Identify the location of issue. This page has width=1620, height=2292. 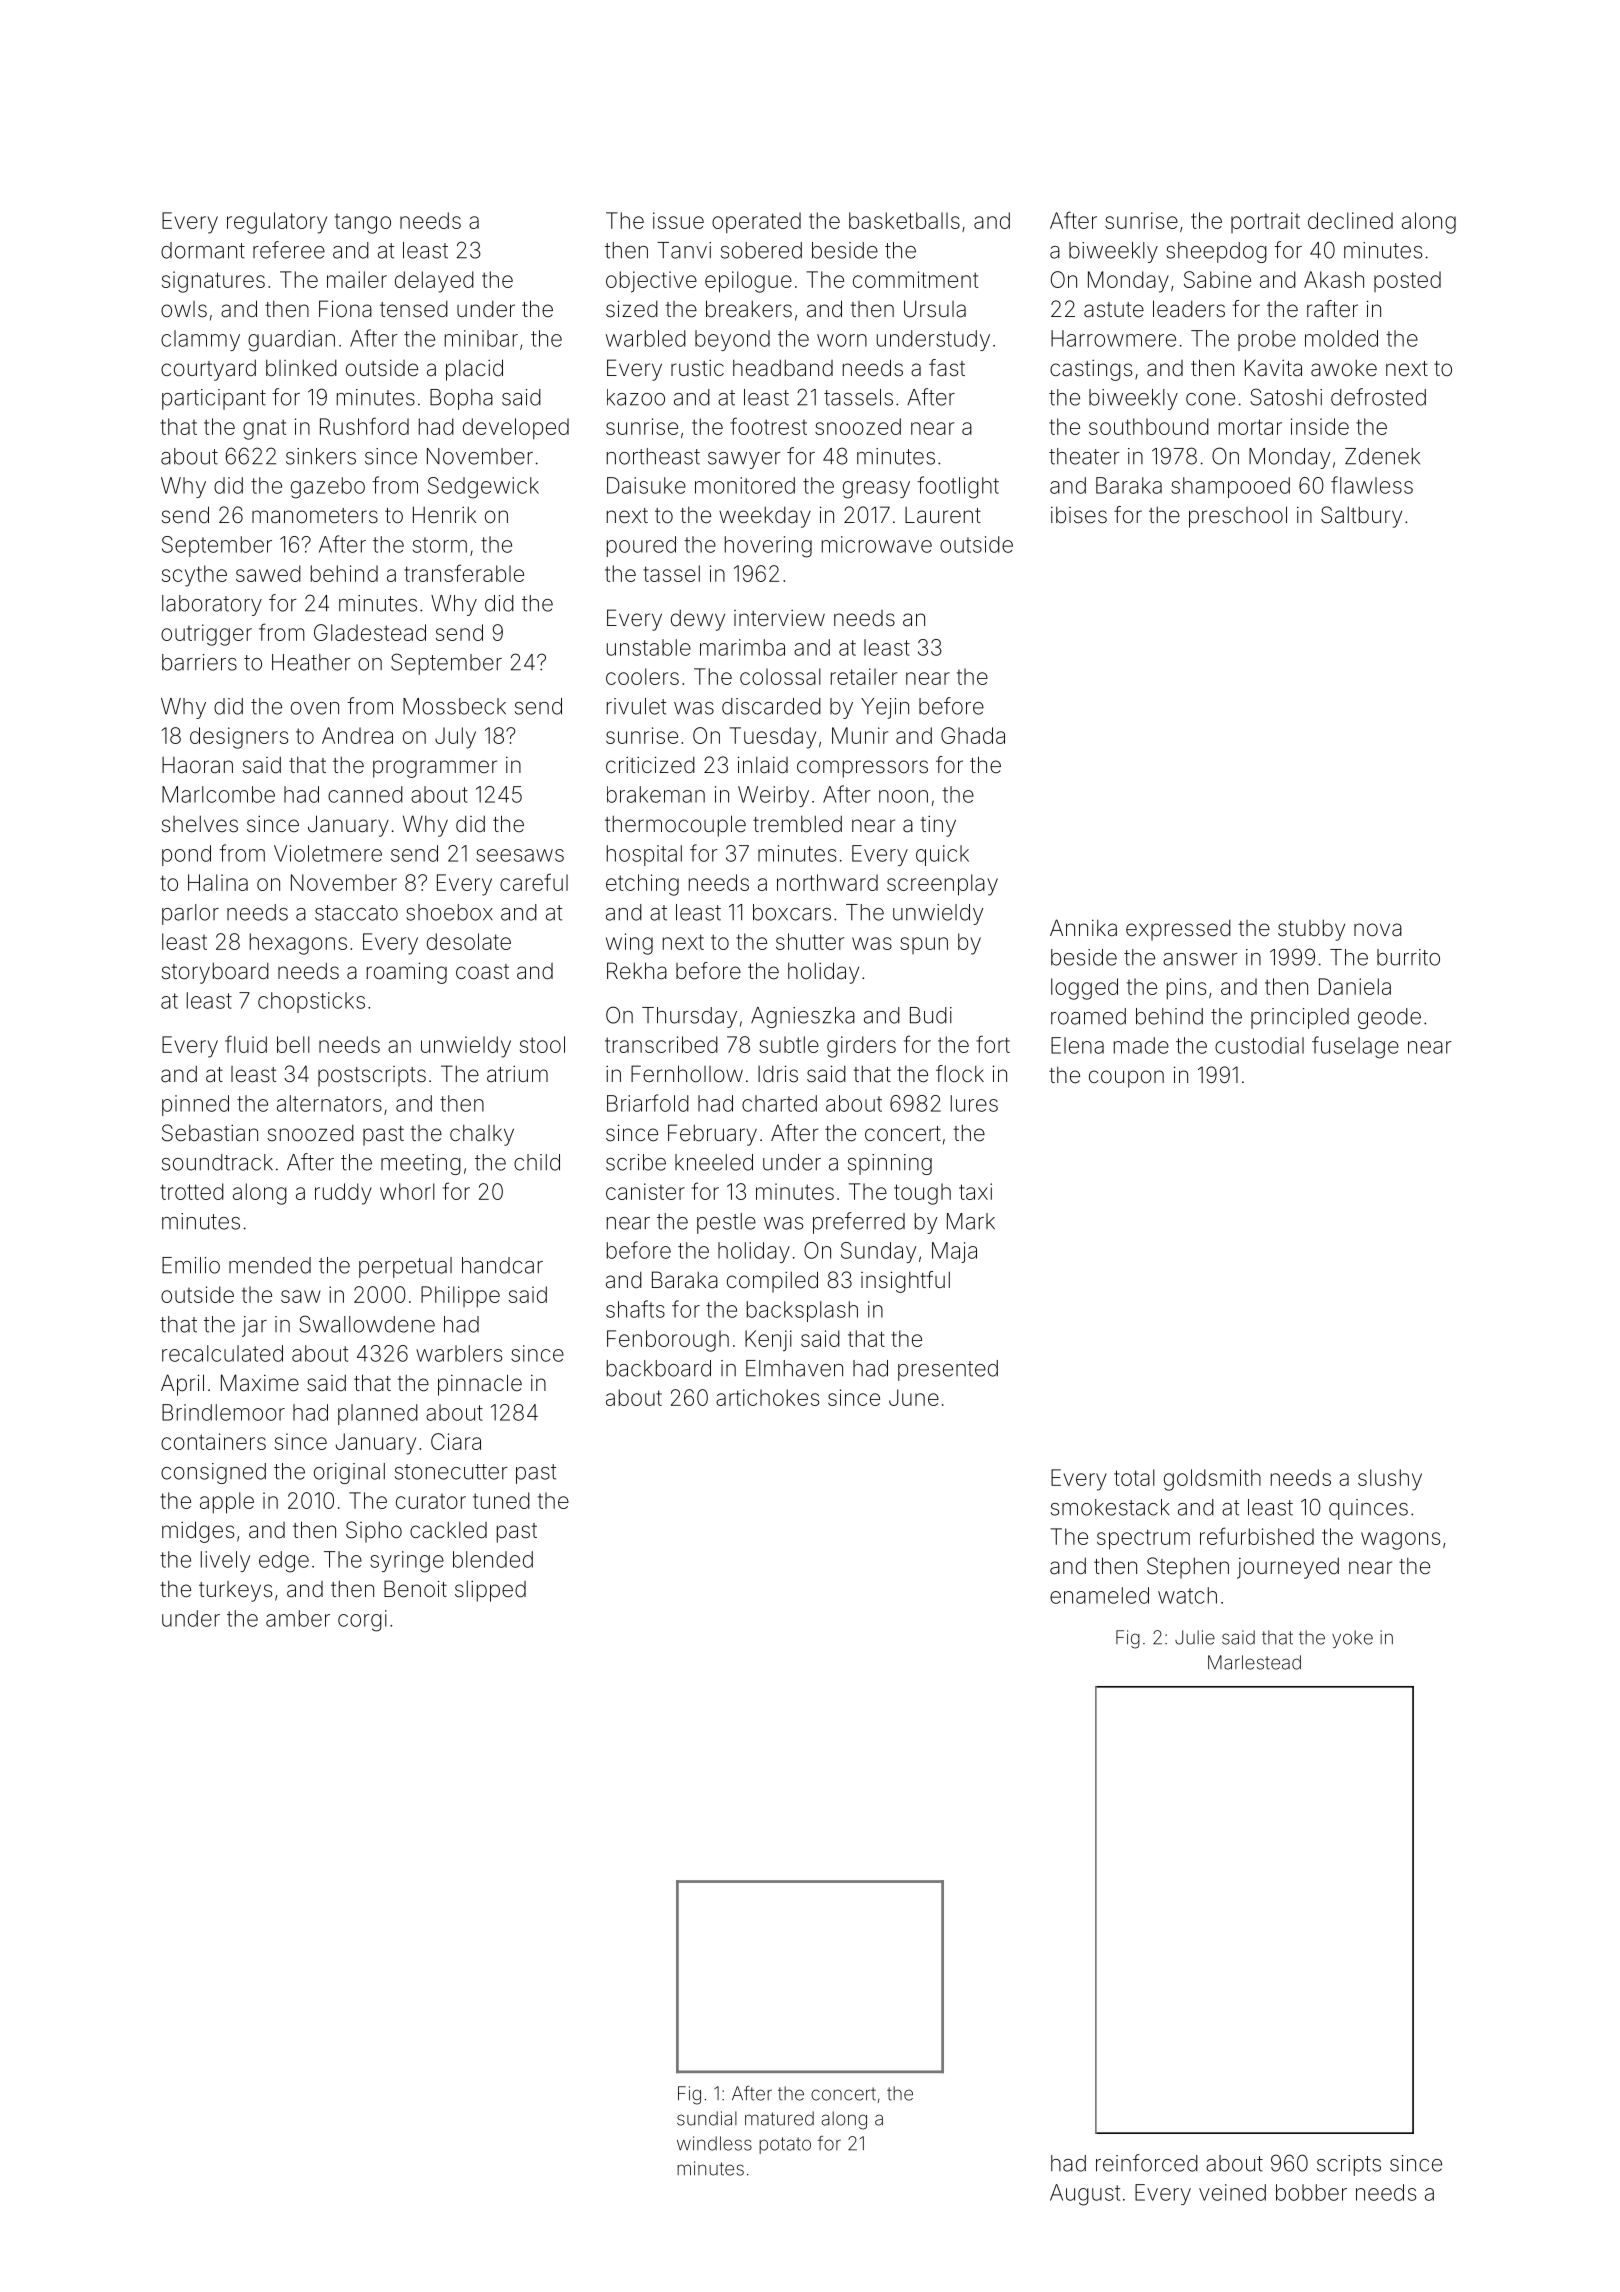
(678, 220).
